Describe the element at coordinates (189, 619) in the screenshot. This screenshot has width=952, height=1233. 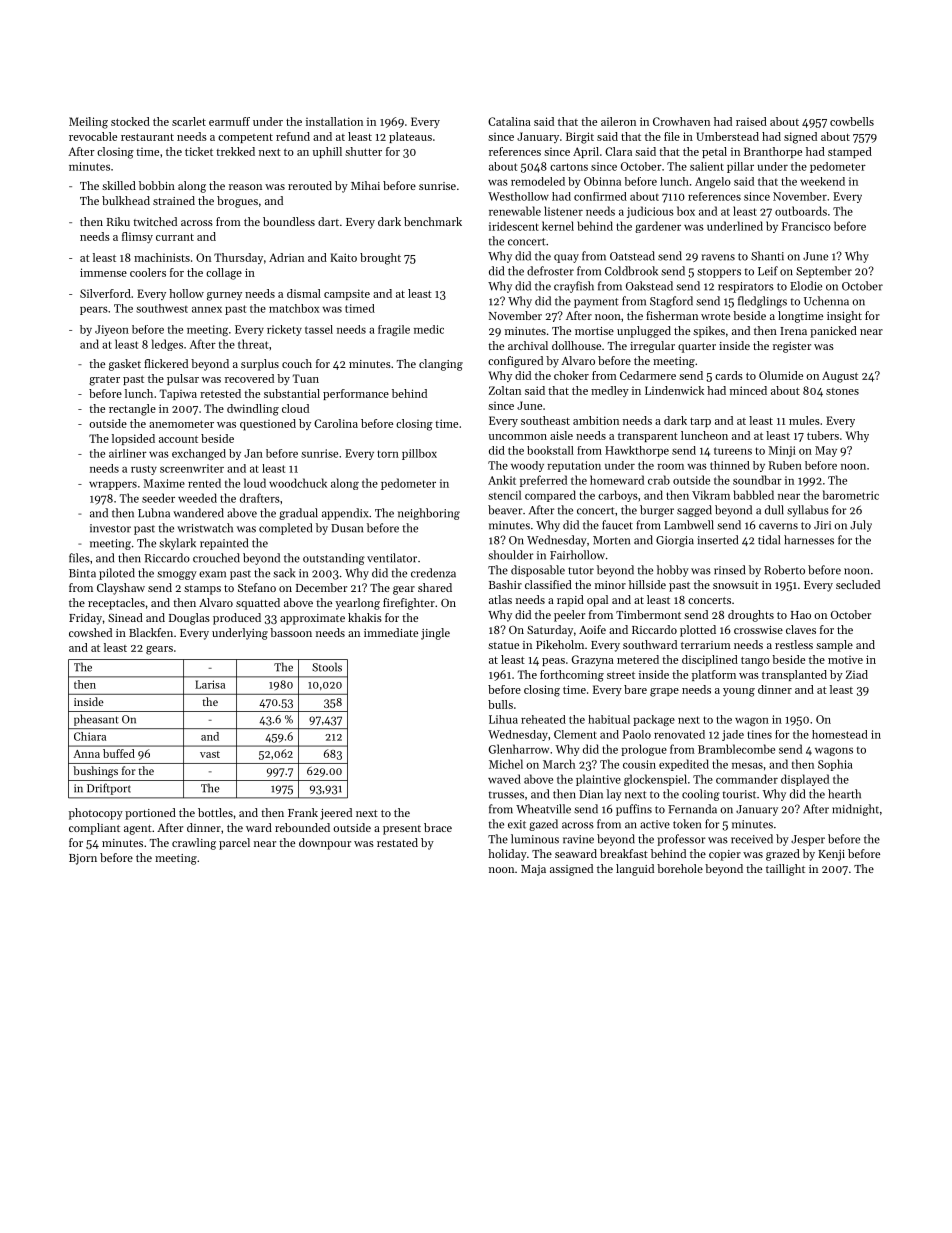
I see `Douglas` at that location.
